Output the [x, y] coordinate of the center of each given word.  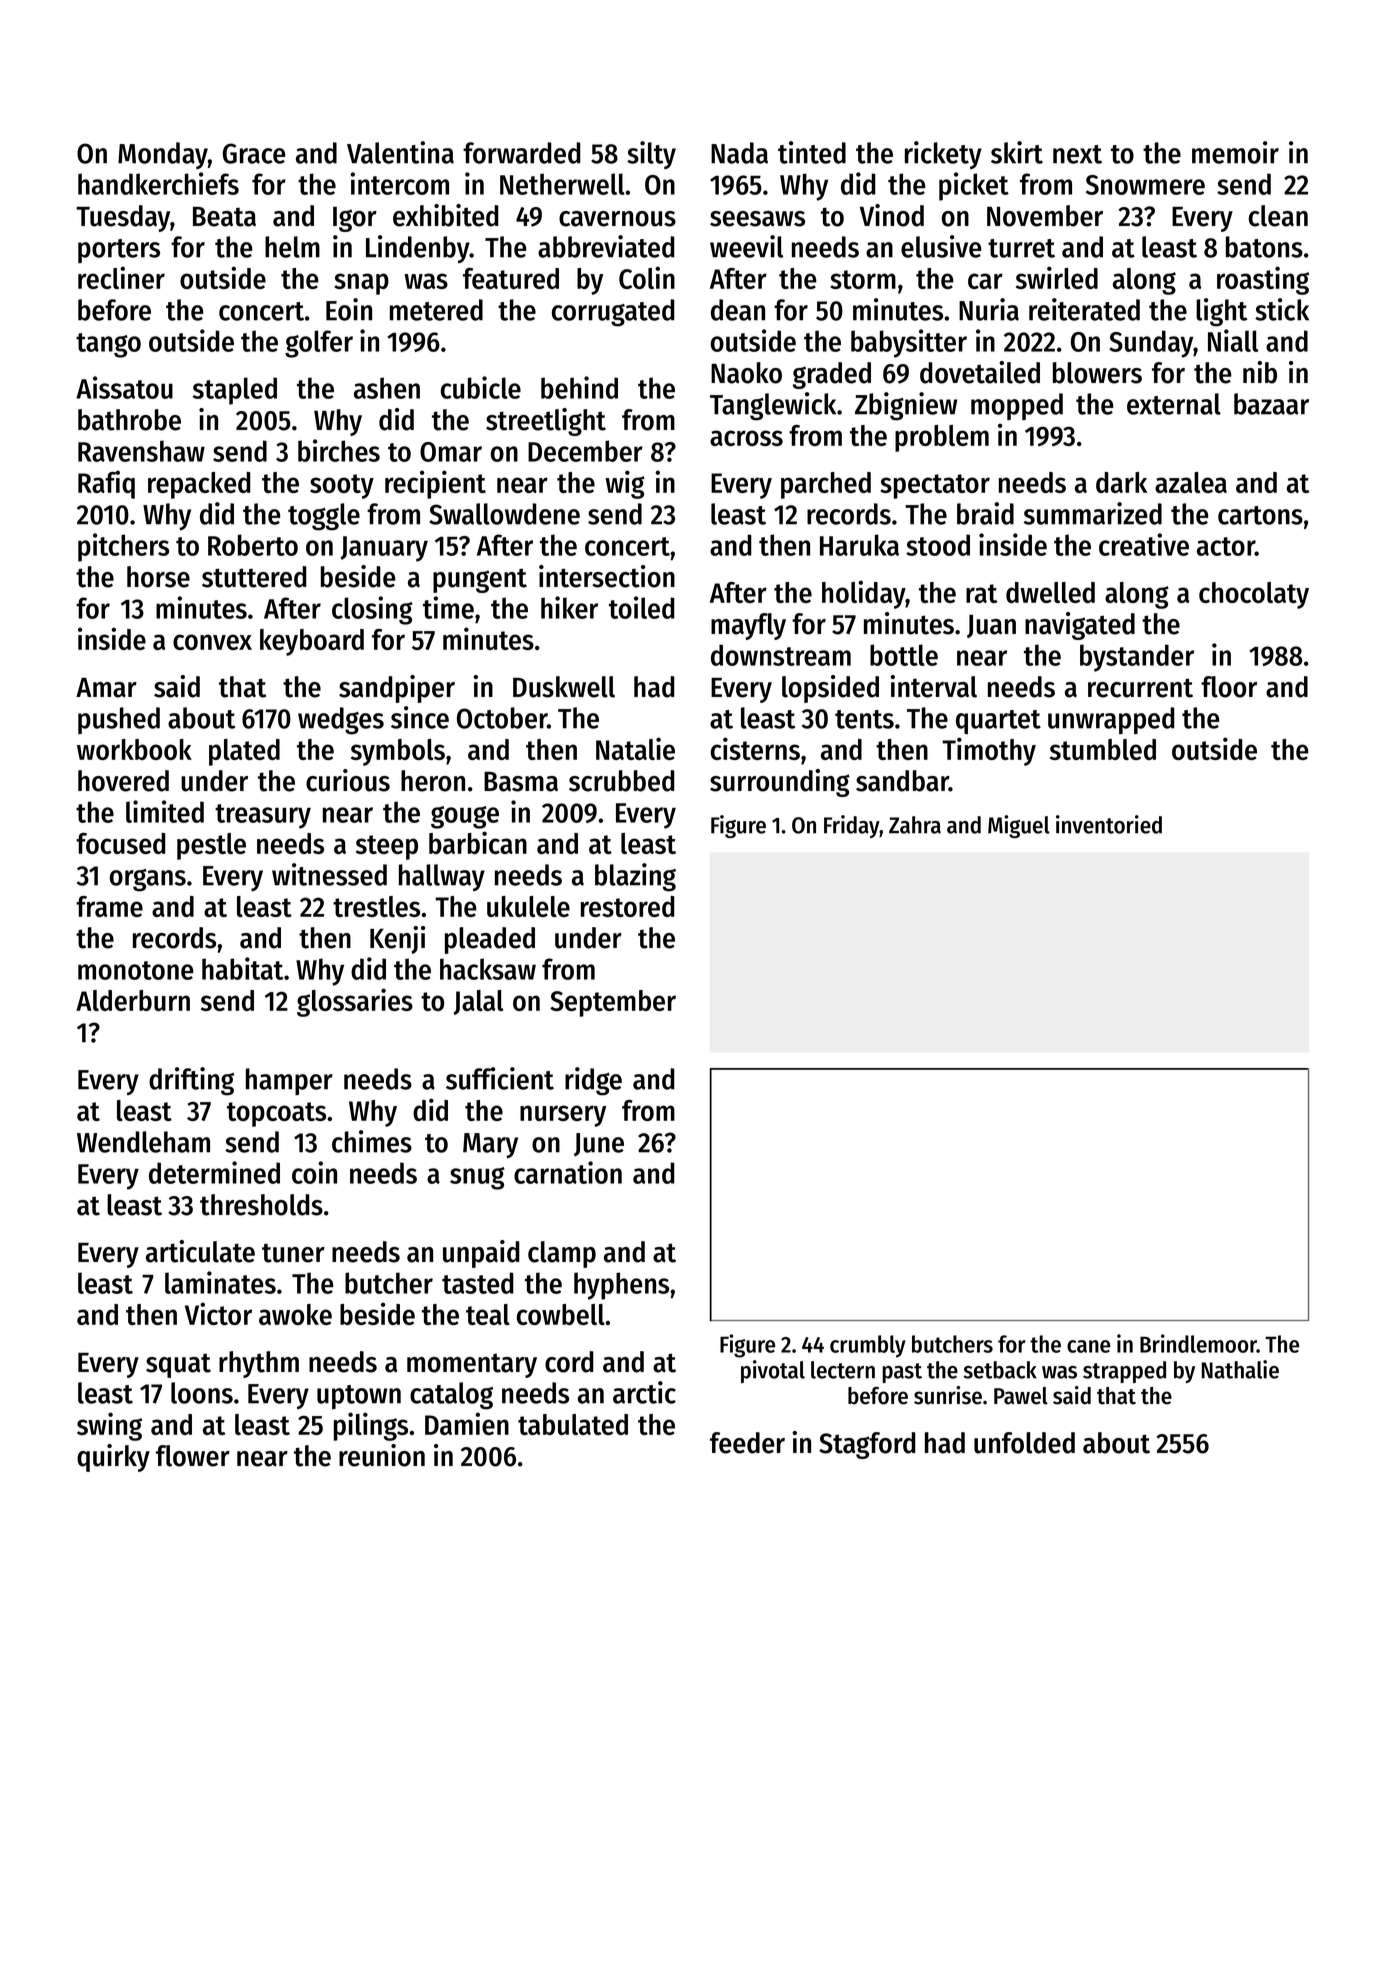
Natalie [635, 748]
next [1077, 154]
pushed [119, 720]
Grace [254, 153]
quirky [113, 1458]
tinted [812, 152]
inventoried [1109, 824]
